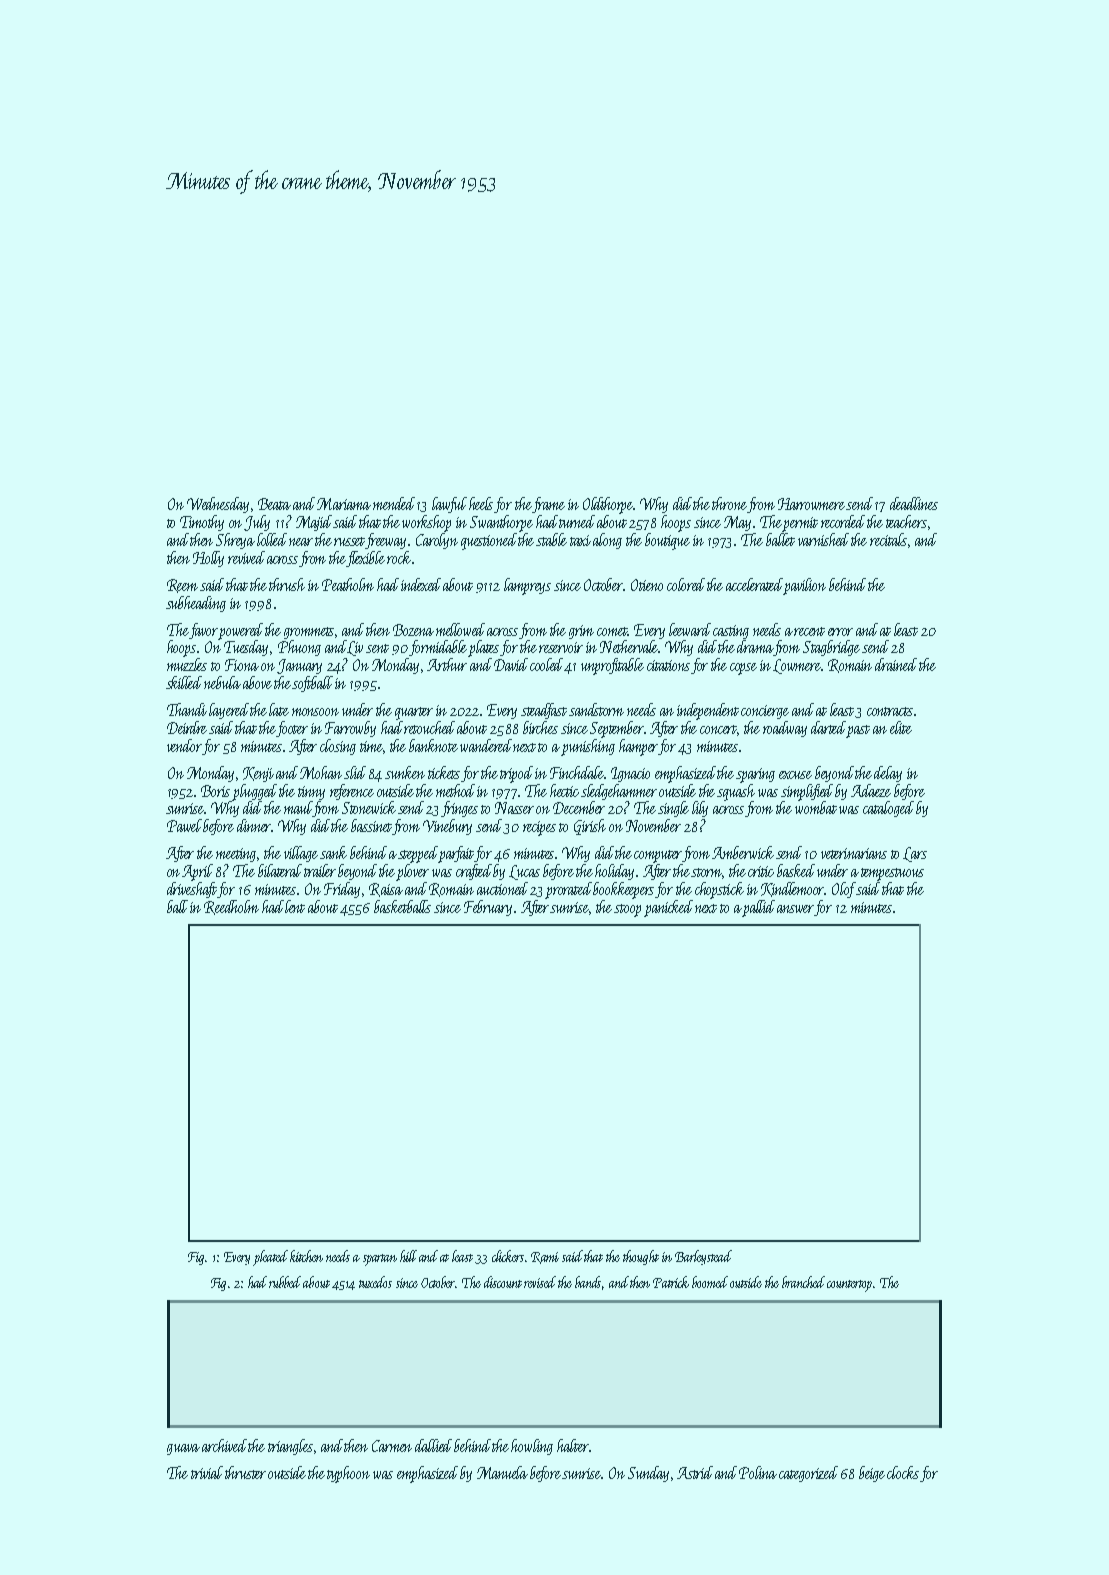 This screenshot has width=1109, height=1575. Describe the element at coordinates (187, 664) in the screenshot. I see `muzzles` at that location.
